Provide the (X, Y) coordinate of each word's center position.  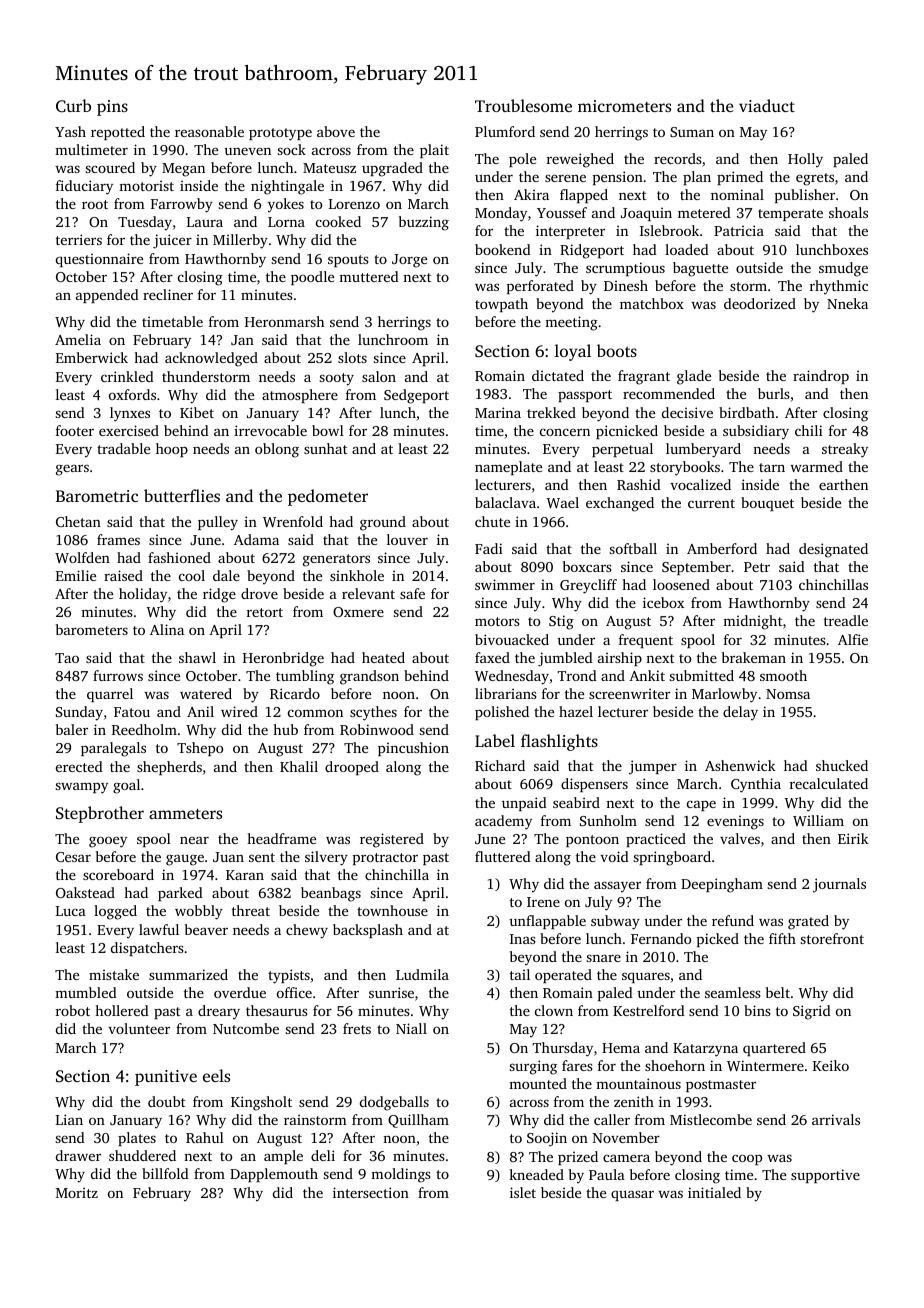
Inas (523, 939)
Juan (228, 857)
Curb (73, 105)
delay (740, 713)
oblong (277, 450)
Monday (501, 214)
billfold (165, 1173)
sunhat (325, 448)
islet (523, 1192)
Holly (805, 160)
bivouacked (512, 639)
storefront (832, 938)
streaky (845, 450)
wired (239, 711)
